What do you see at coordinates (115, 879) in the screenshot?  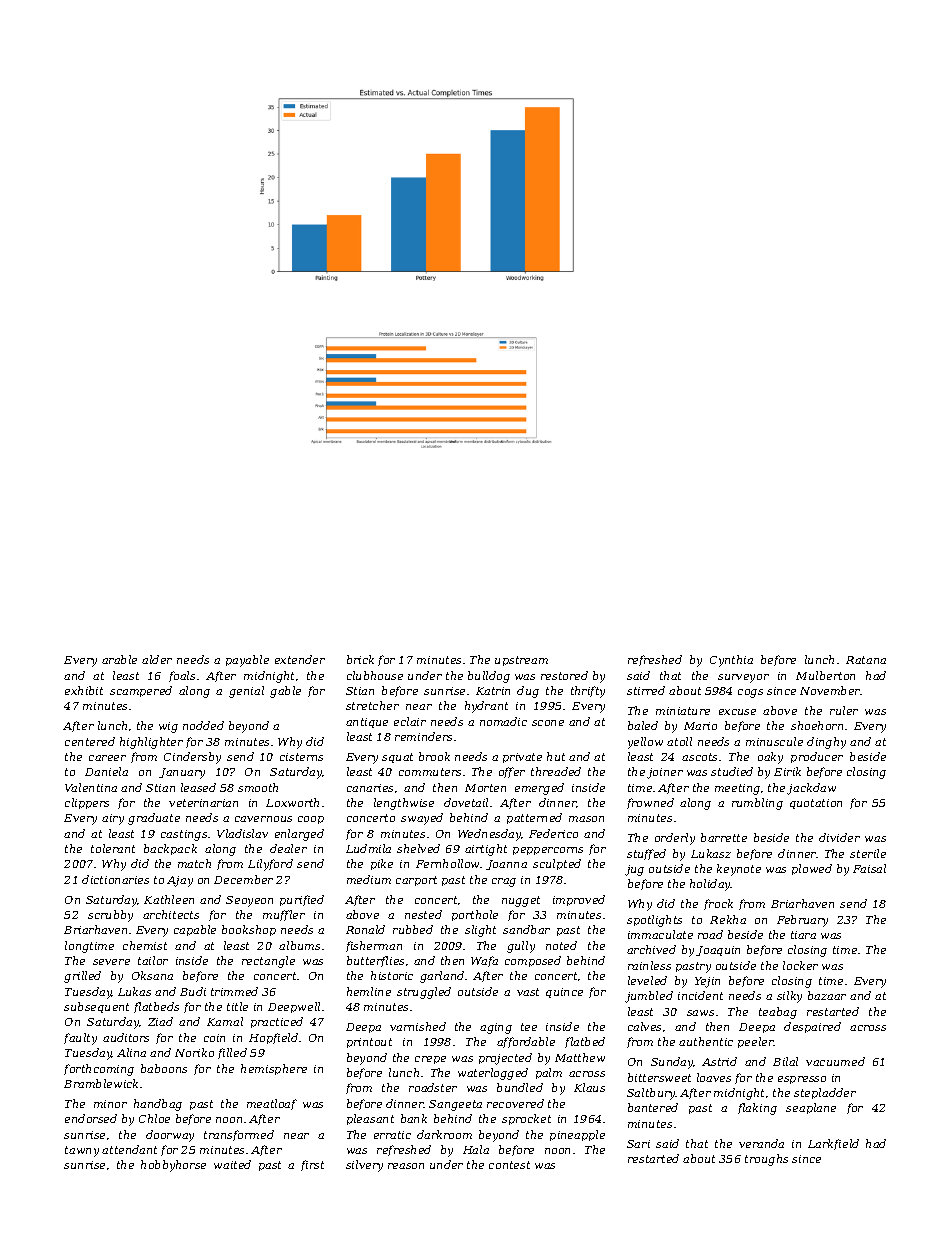 I see `dictionaries` at bounding box center [115, 879].
